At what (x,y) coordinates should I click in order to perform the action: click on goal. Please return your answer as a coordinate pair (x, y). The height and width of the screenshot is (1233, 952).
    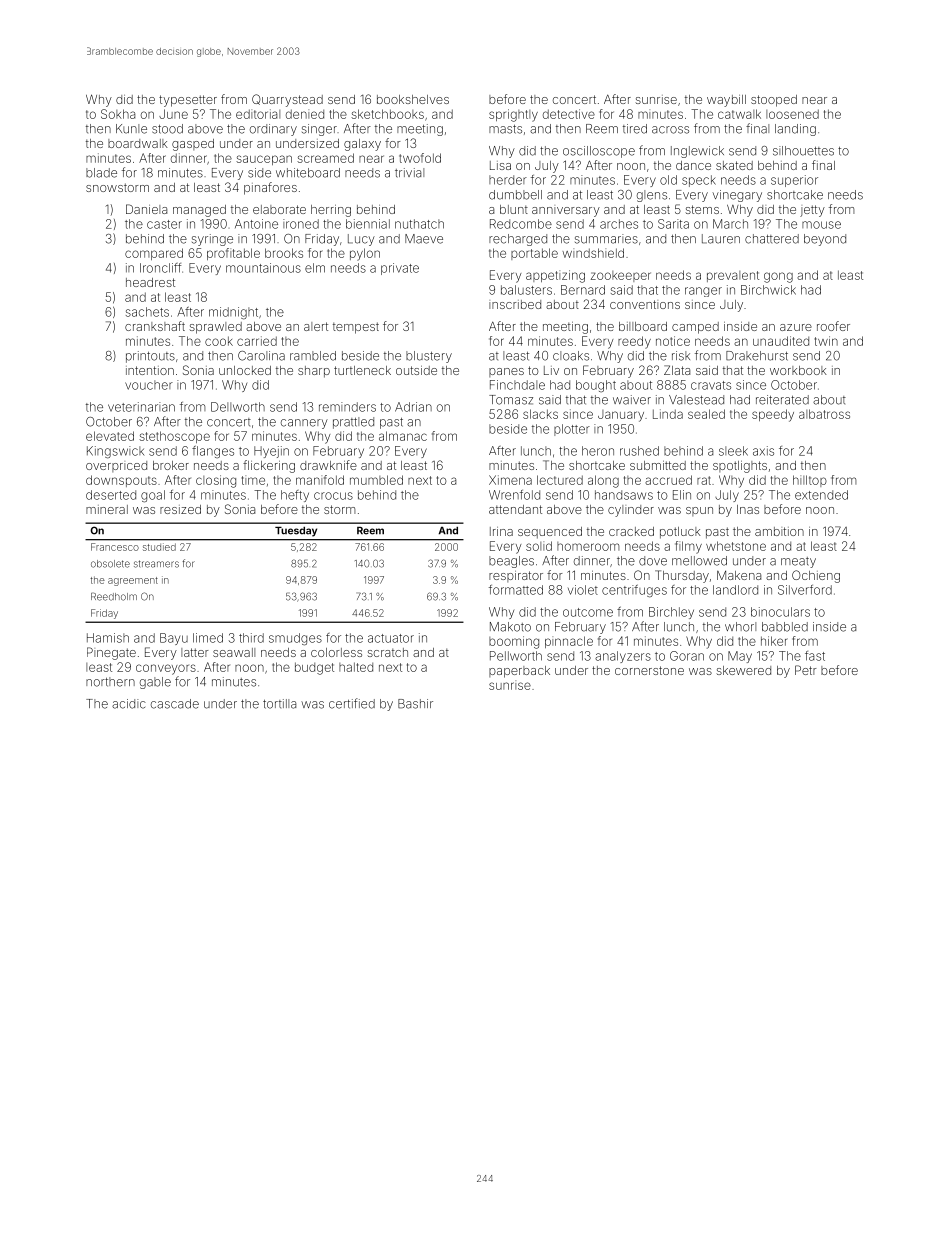
    Looking at the image, I should click on (153, 496).
